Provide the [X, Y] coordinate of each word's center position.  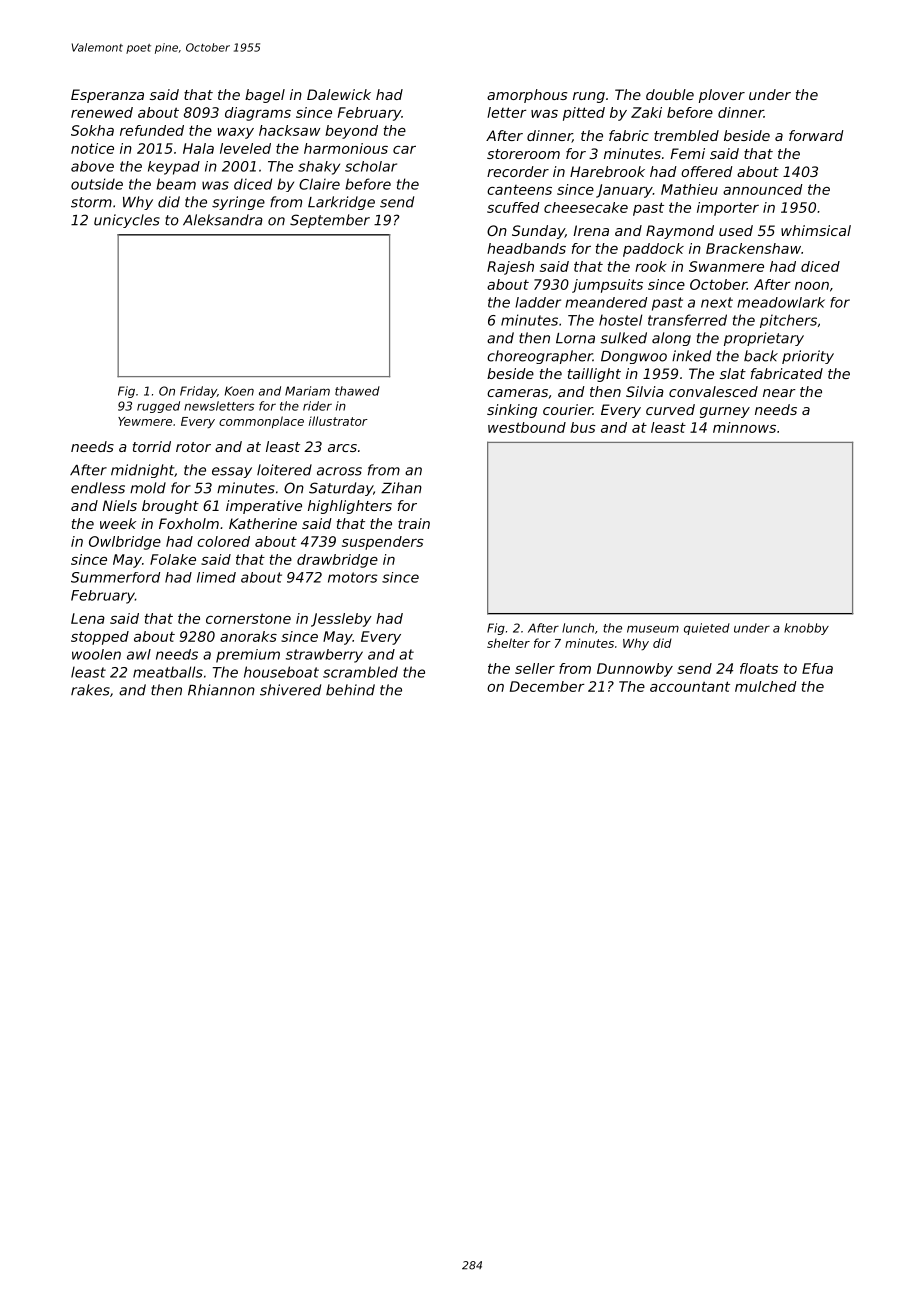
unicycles [127, 221]
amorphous [527, 96]
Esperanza [107, 96]
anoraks [248, 636]
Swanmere [726, 266]
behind [350, 690]
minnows [744, 427]
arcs [342, 448]
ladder [538, 302]
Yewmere [145, 421]
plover [722, 96]
